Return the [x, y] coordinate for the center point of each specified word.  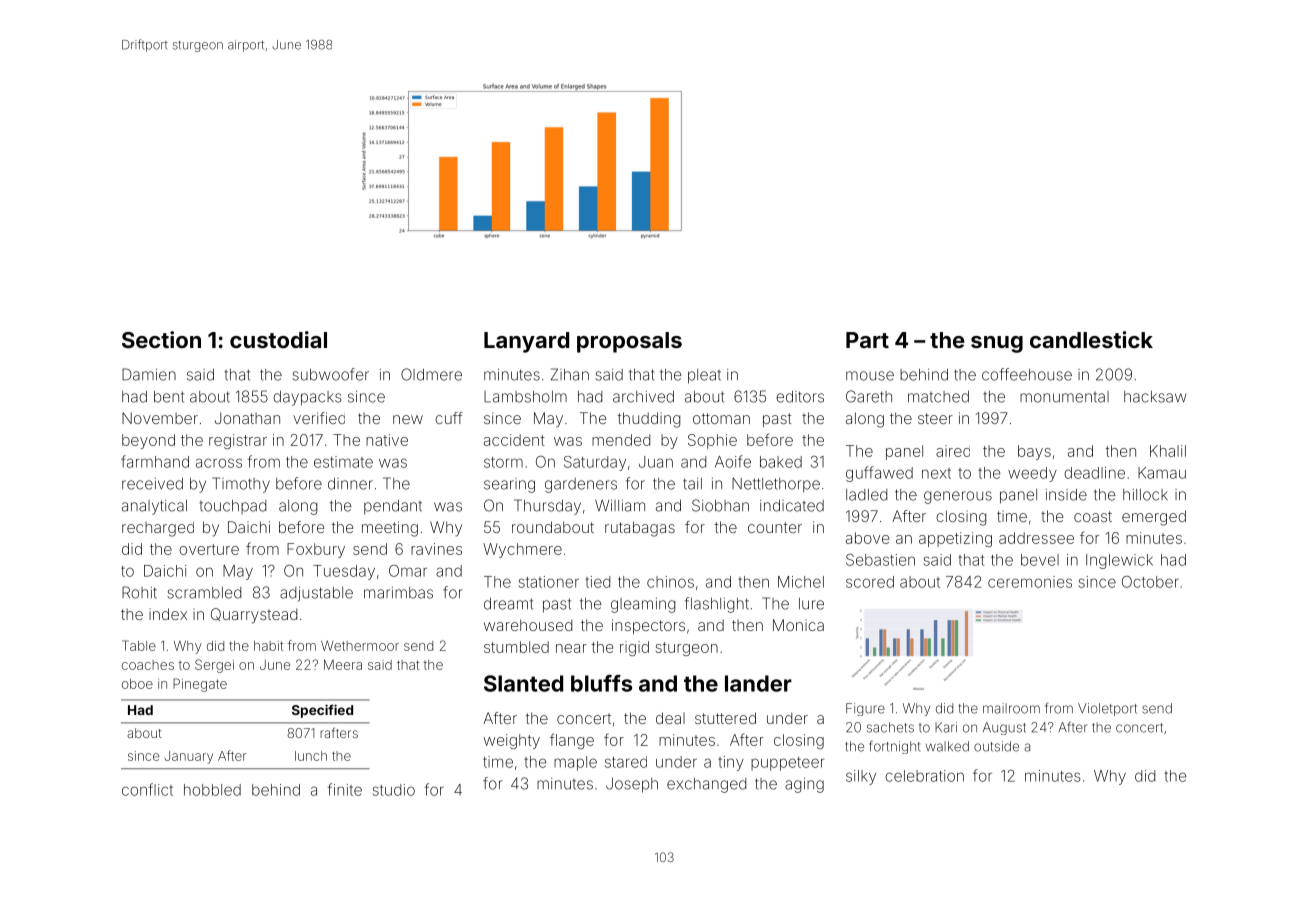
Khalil [1168, 451]
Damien [149, 374]
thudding [648, 420]
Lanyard [526, 342]
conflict [147, 789]
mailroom [1011, 708]
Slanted [523, 683]
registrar [238, 441]
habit [268, 646]
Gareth [869, 396]
